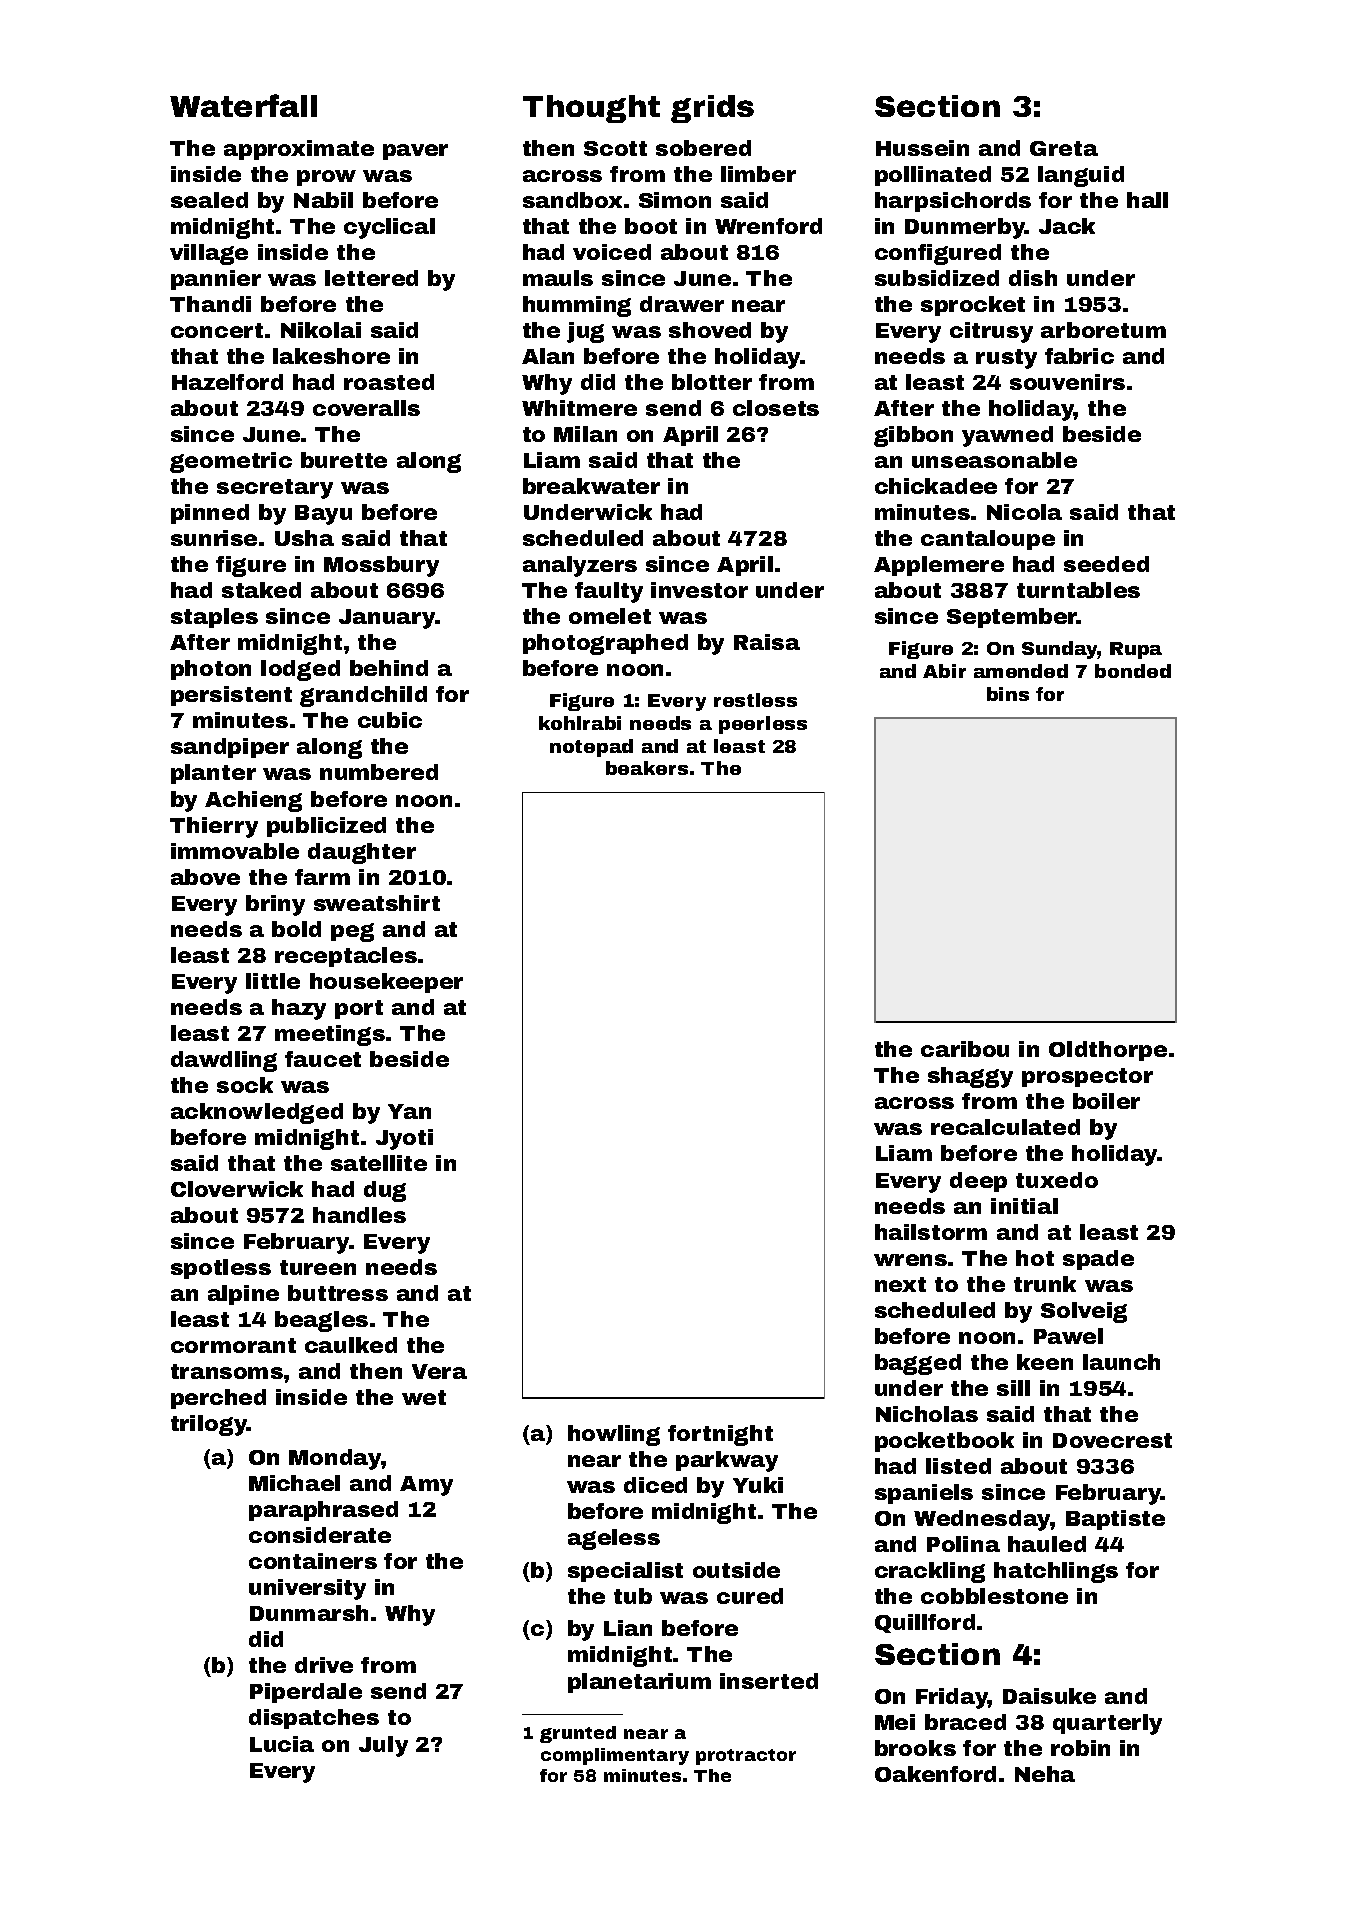  I want to click on tuxedo, so click(1057, 1180).
